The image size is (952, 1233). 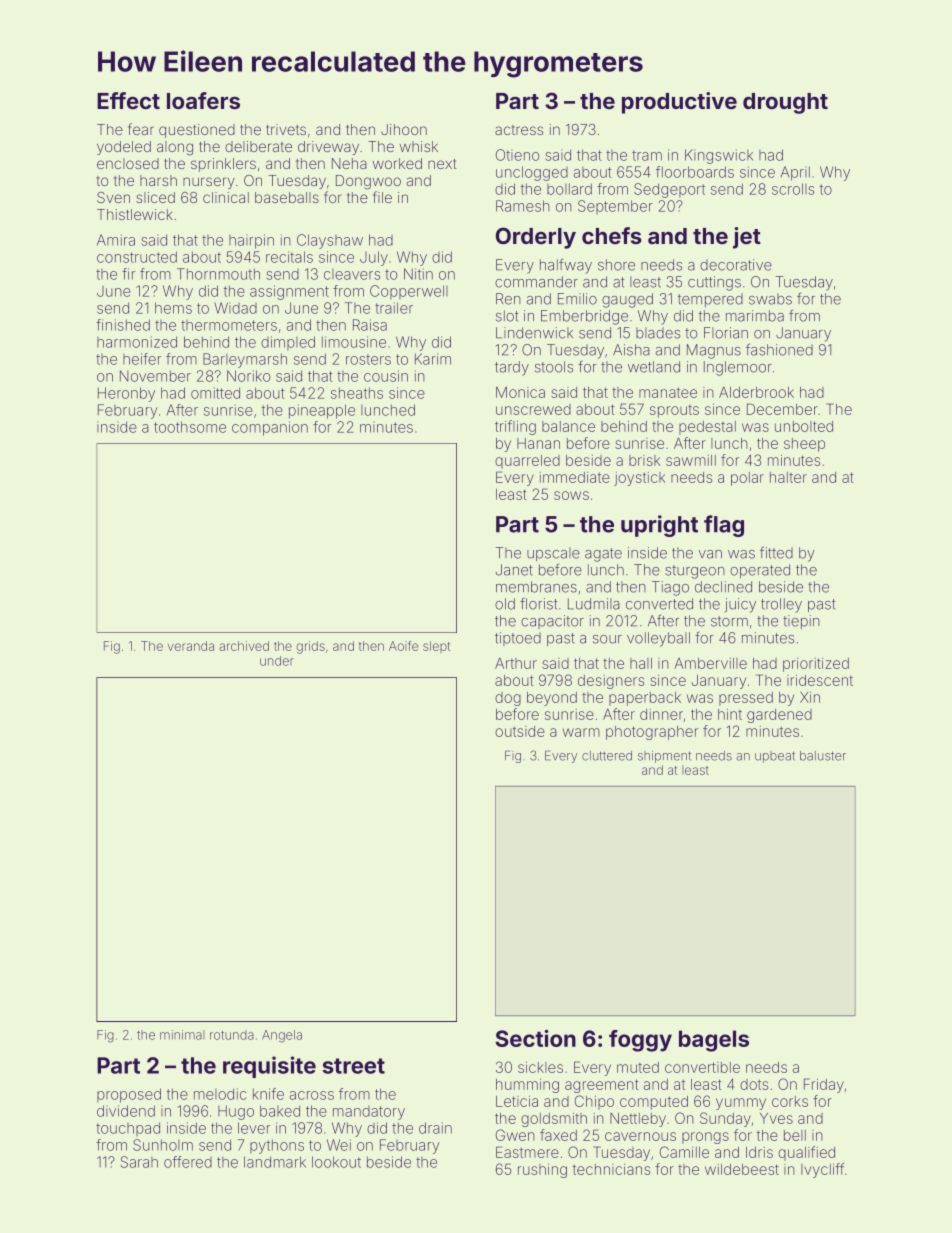 I want to click on Emberbridge, so click(x=584, y=317).
